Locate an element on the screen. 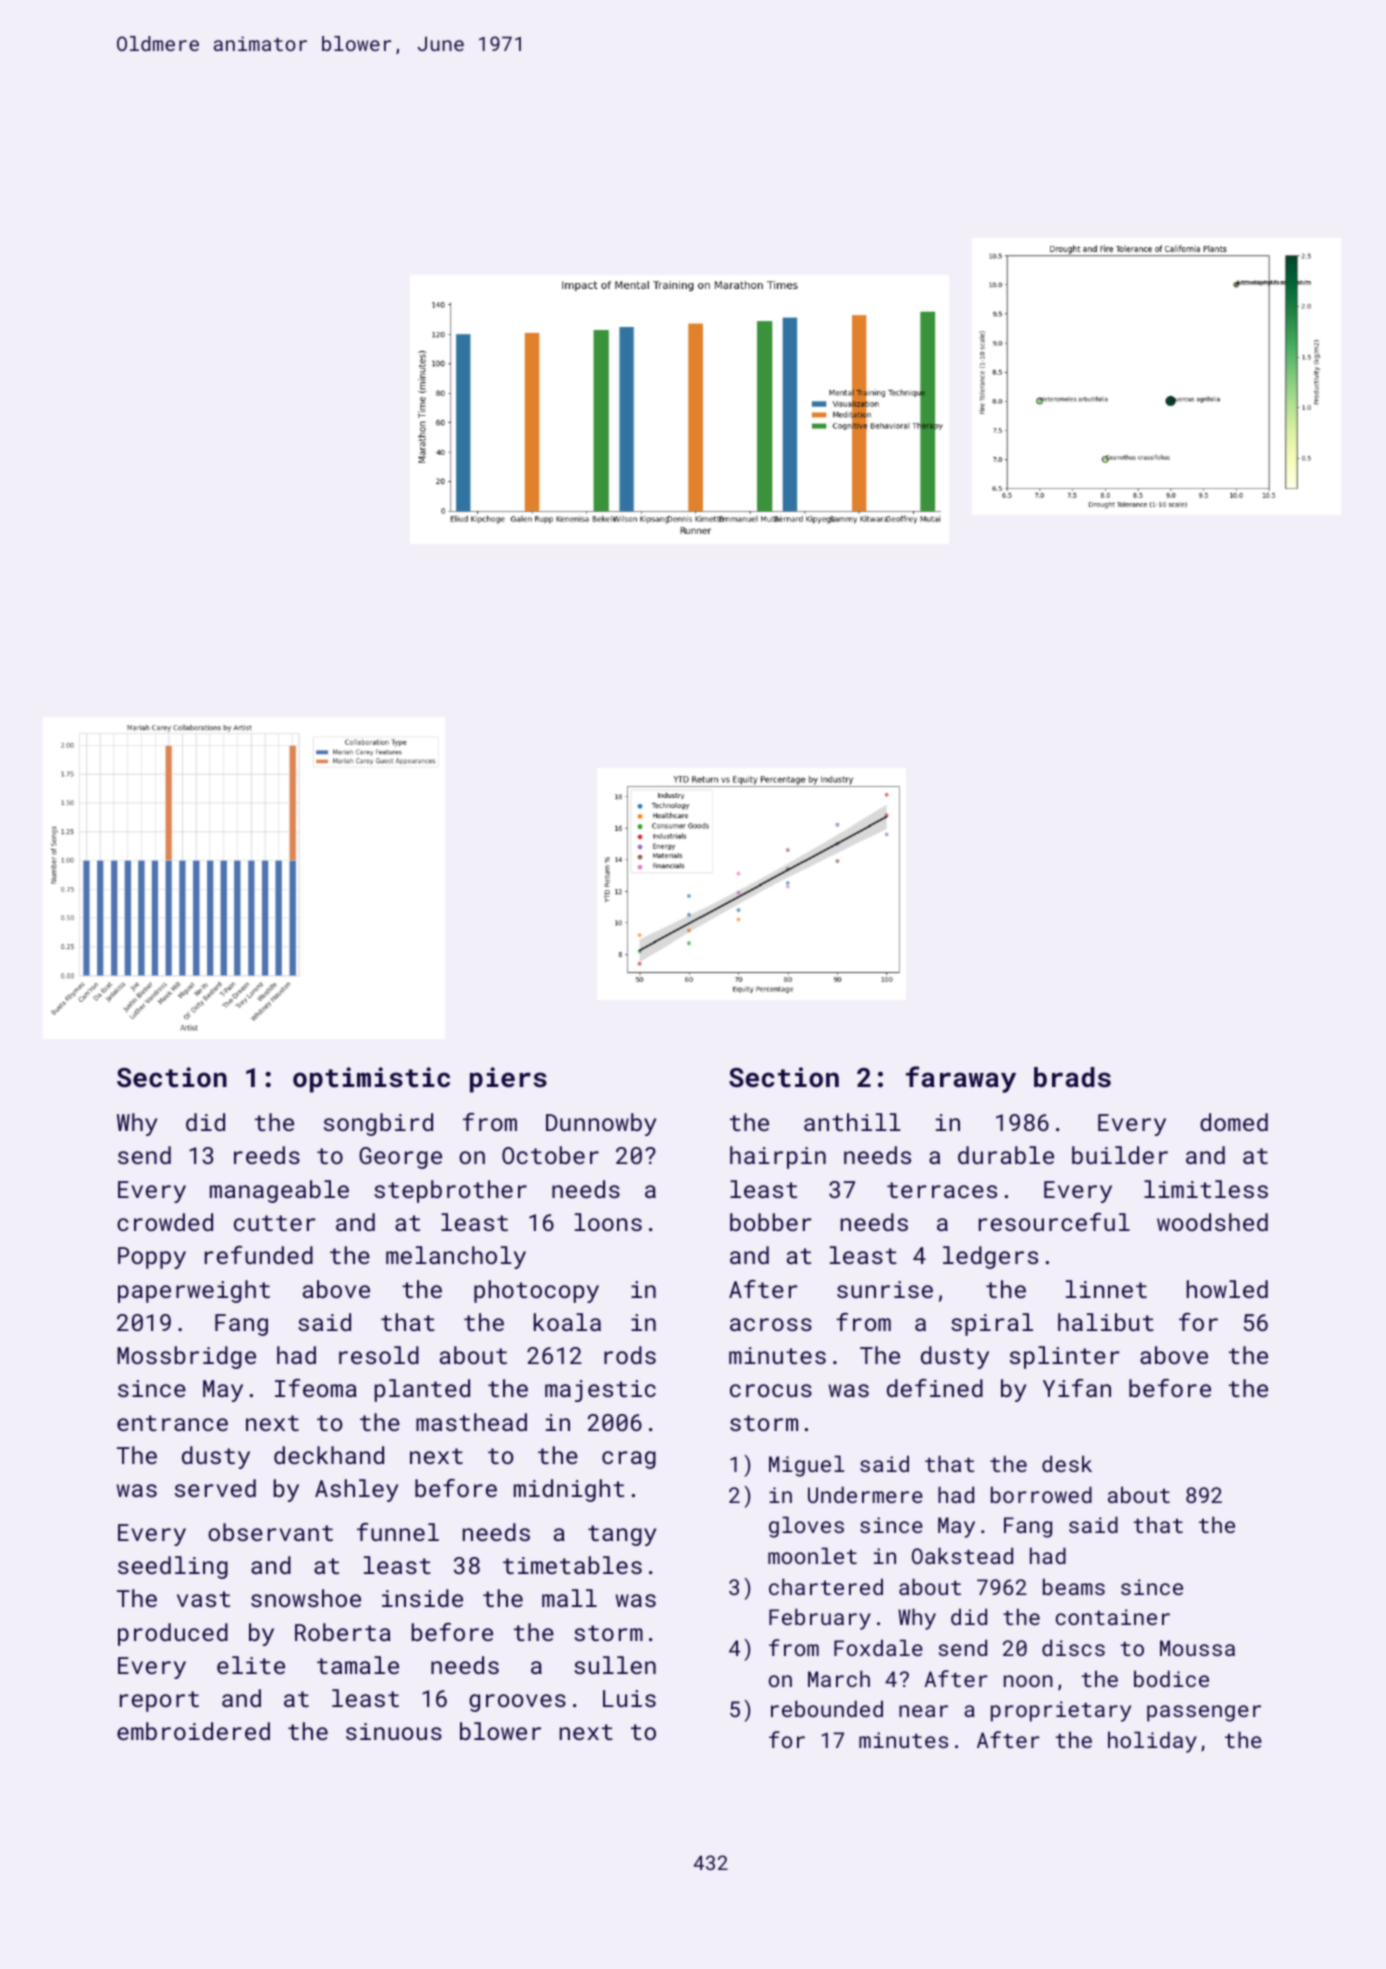 This screenshot has width=1386, height=1969. optimistic is located at coordinates (371, 1080).
